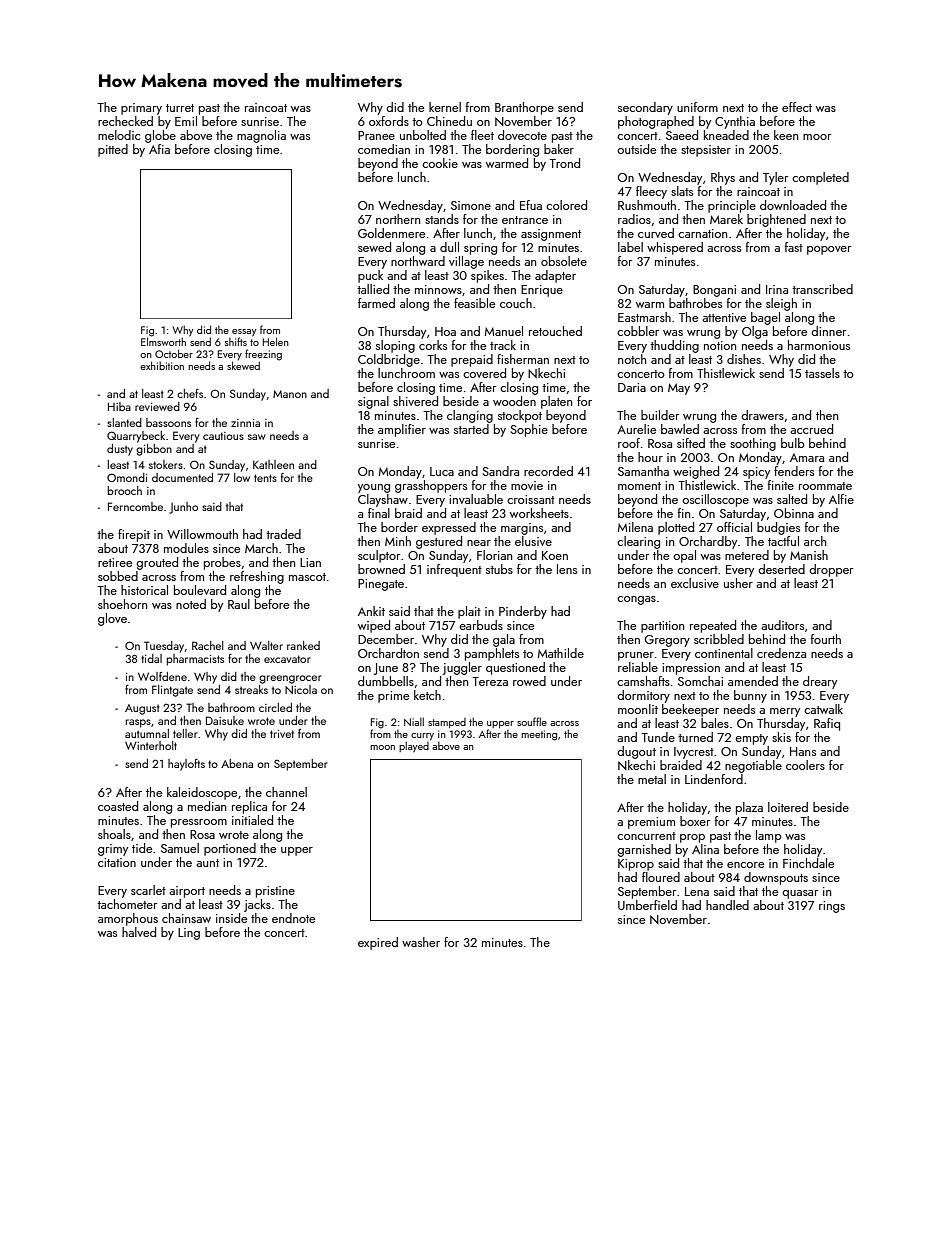  What do you see at coordinates (414, 721) in the screenshot?
I see `Niall` at bounding box center [414, 721].
